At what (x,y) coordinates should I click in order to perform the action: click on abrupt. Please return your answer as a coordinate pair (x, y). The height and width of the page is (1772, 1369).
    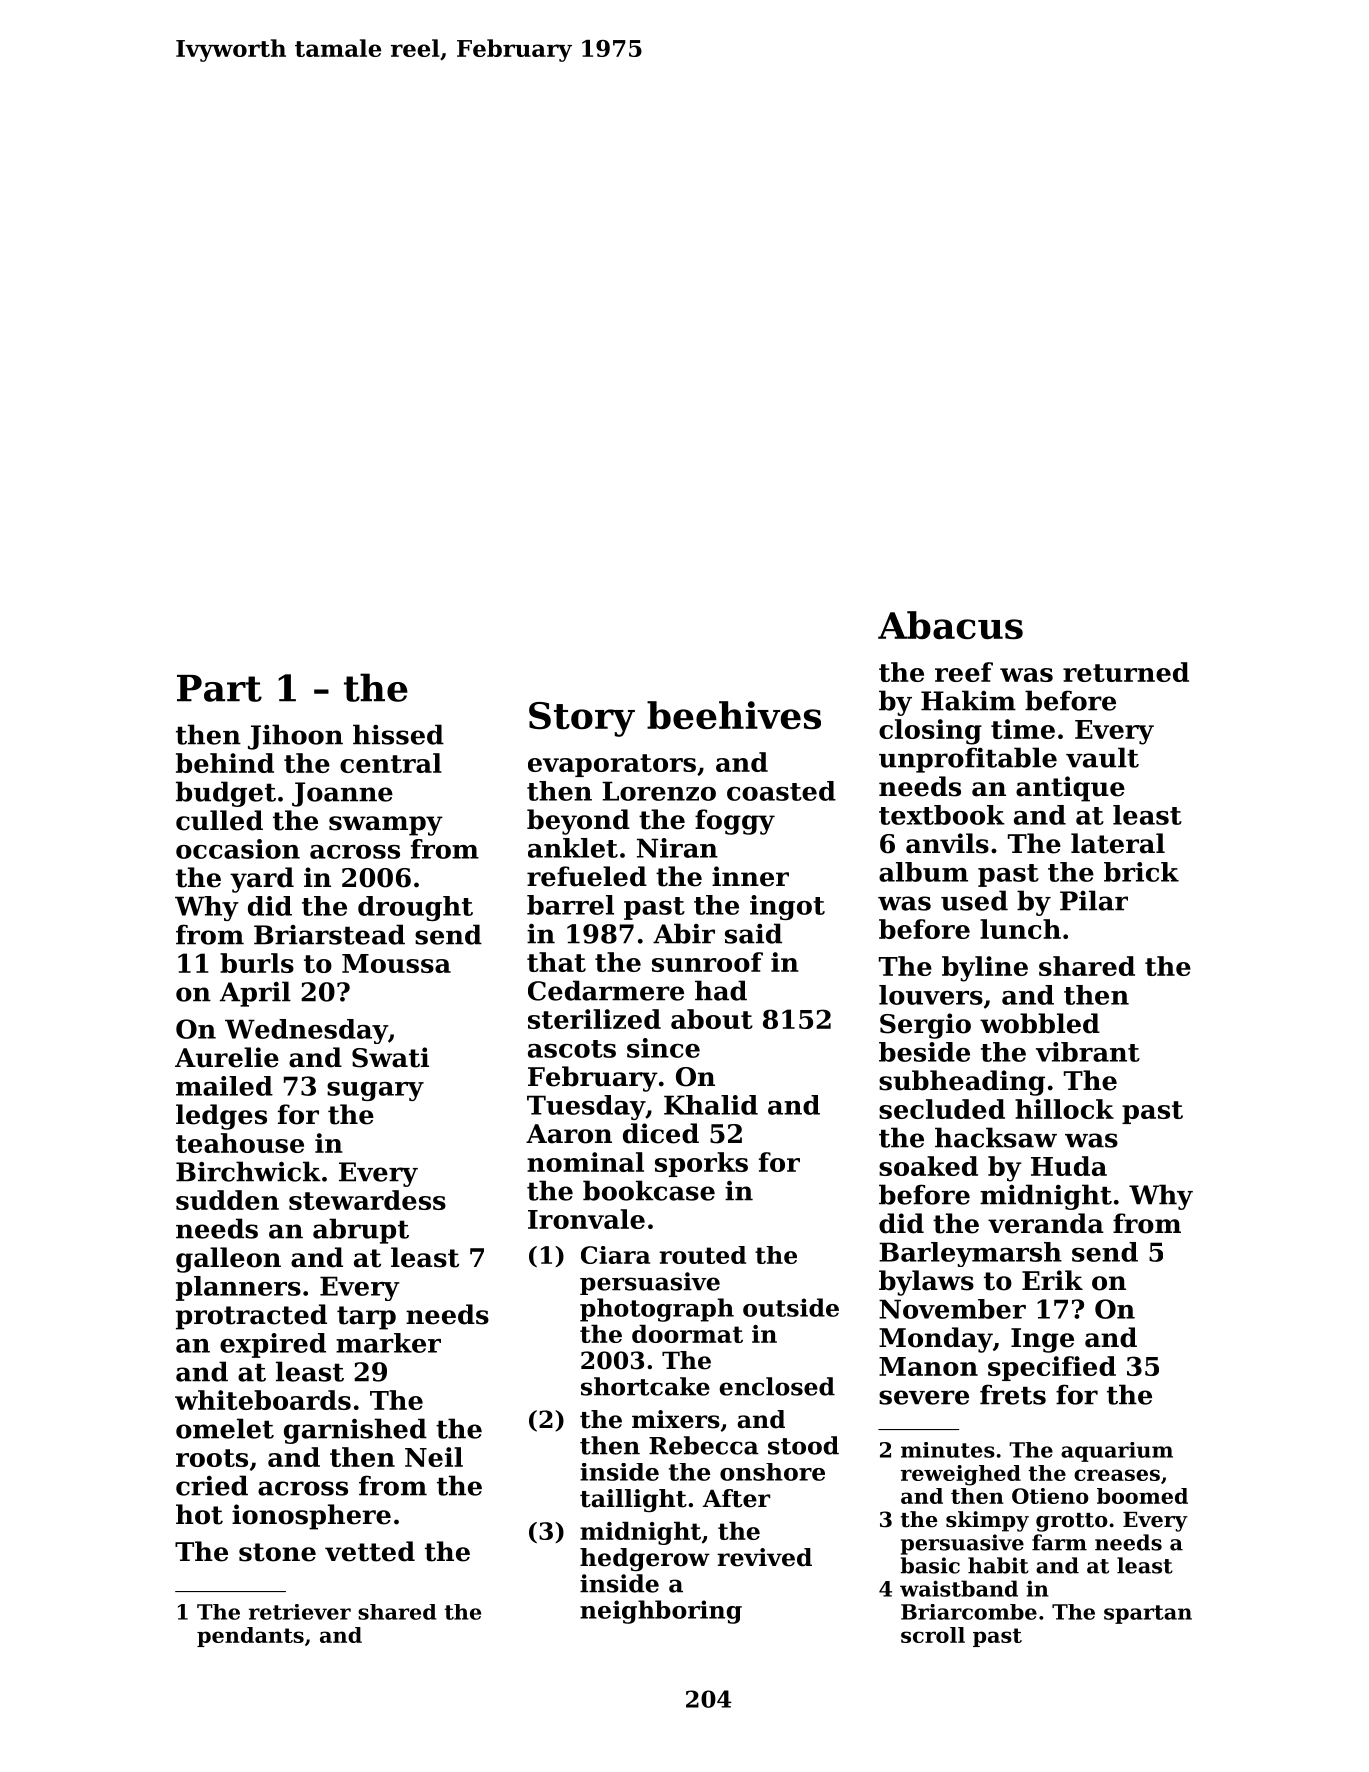
    Looking at the image, I should click on (361, 1231).
